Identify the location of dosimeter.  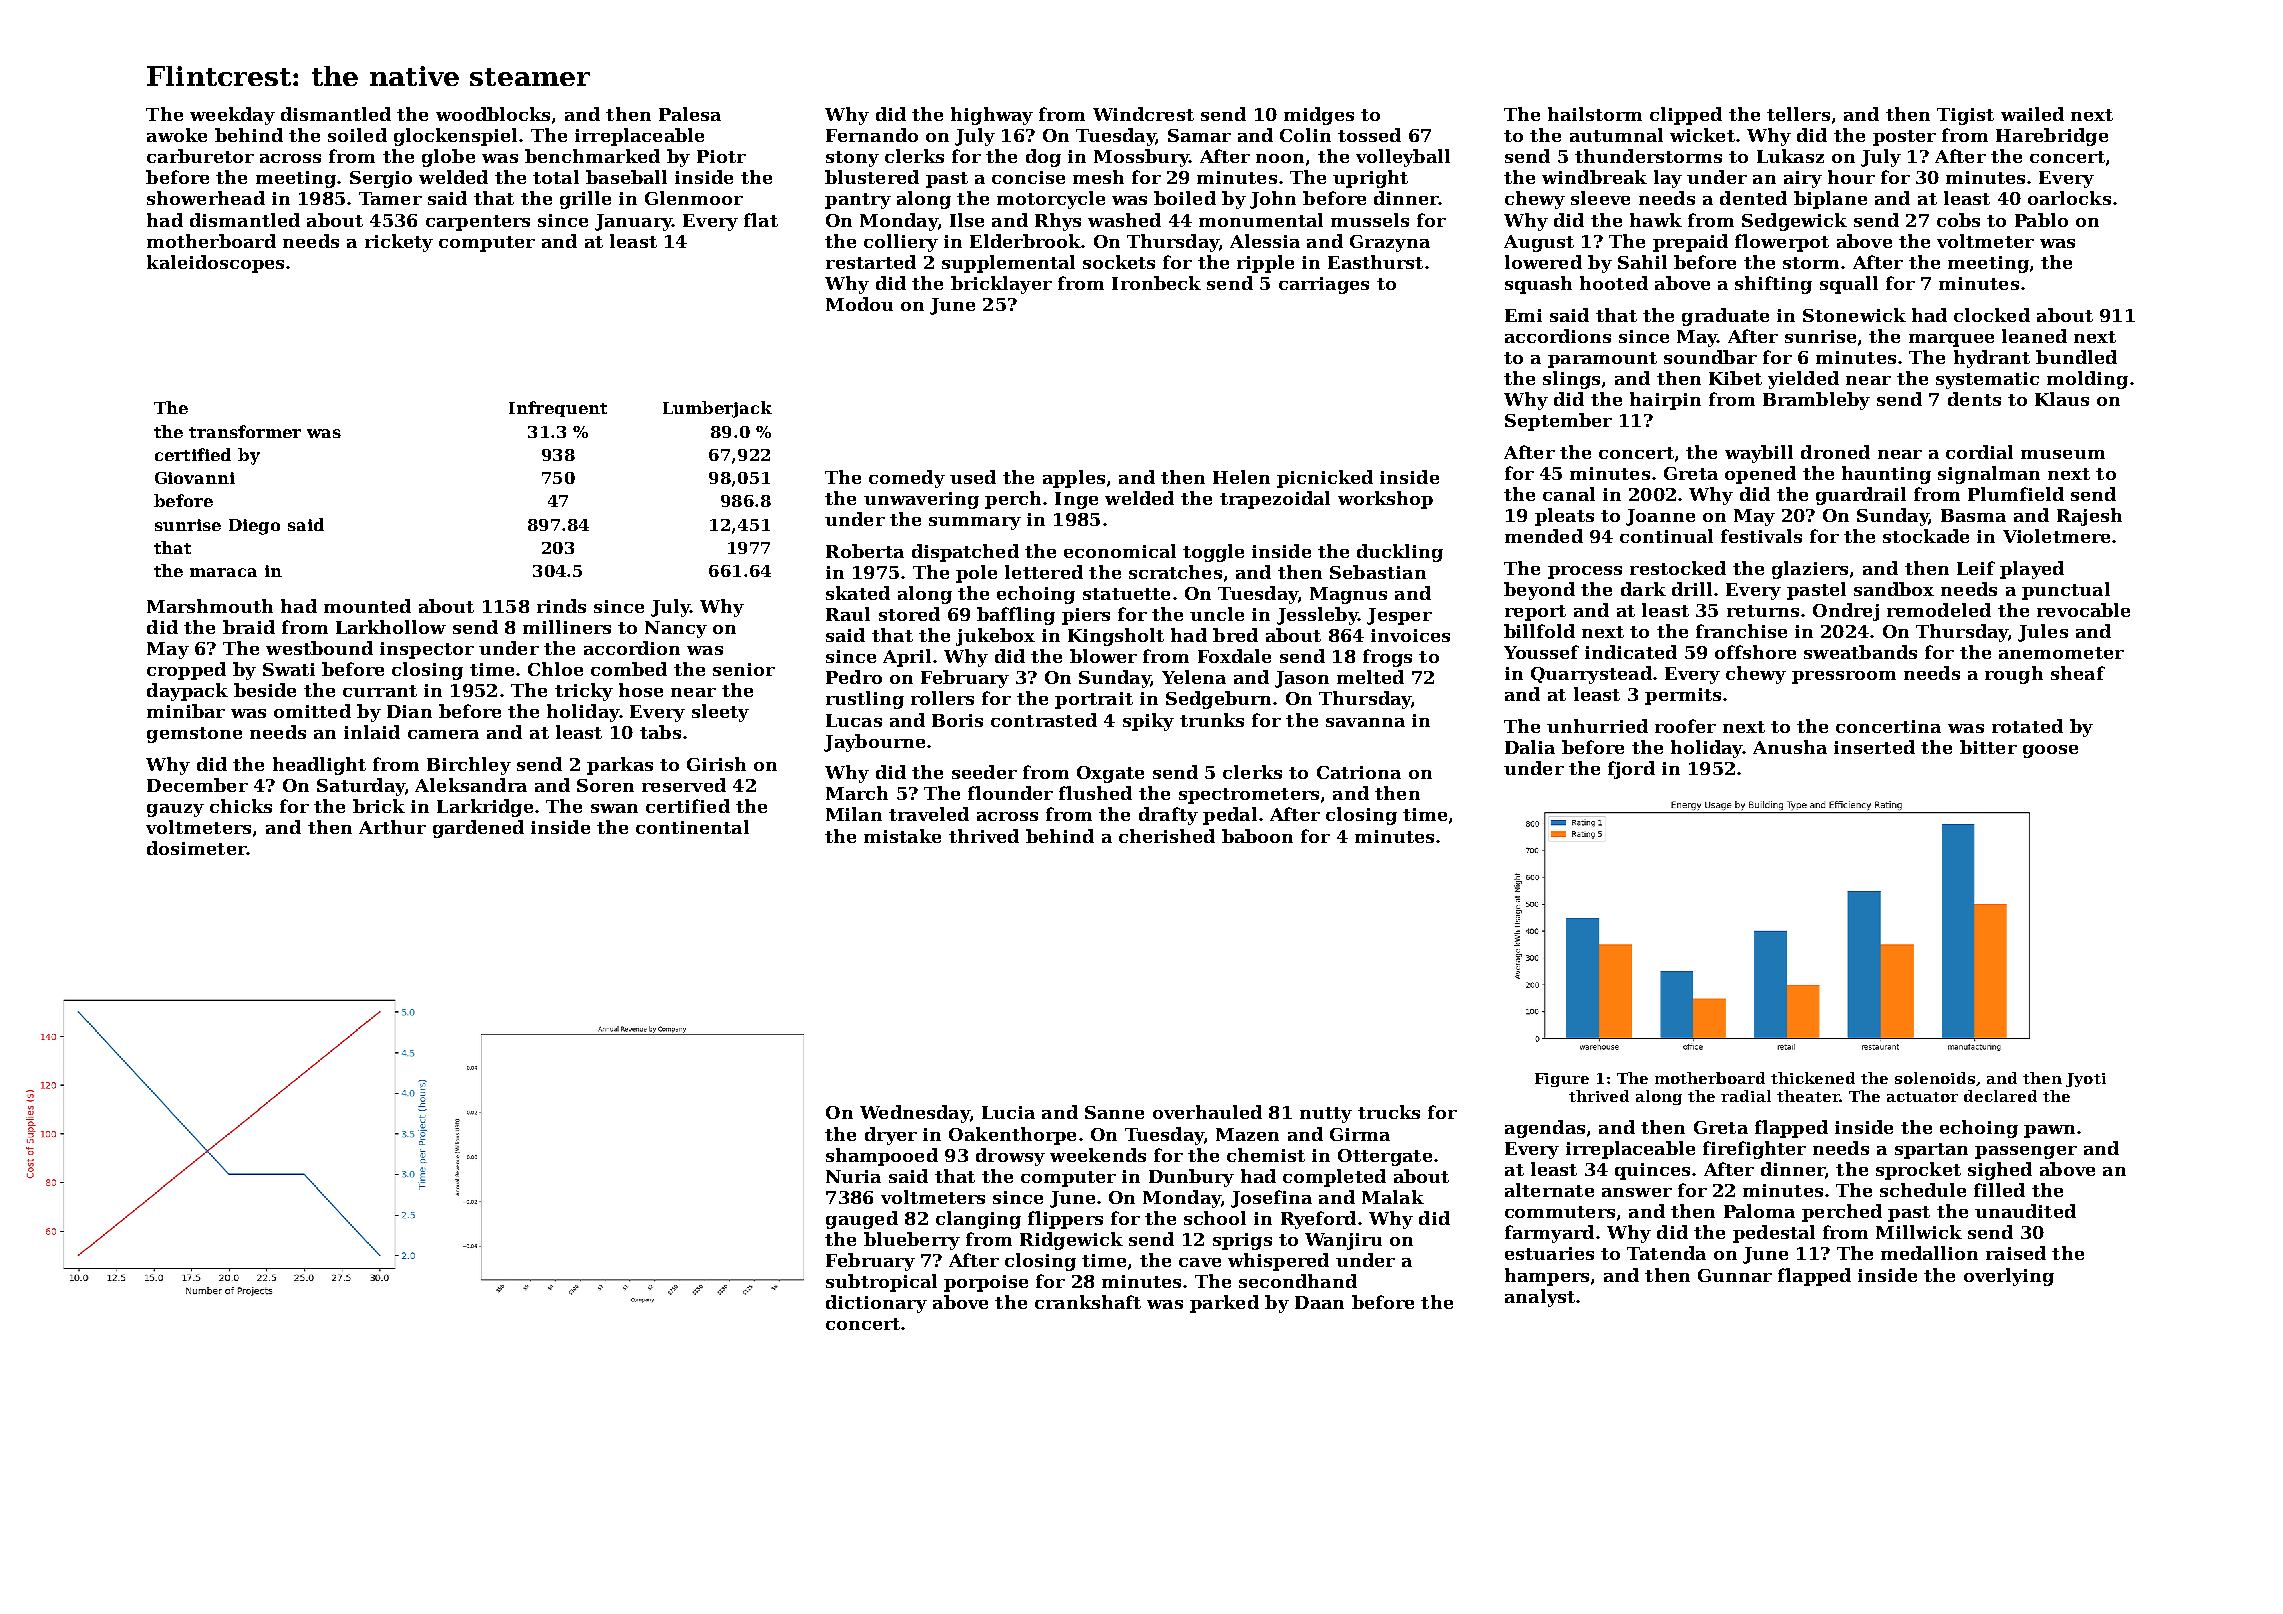
(196, 848).
